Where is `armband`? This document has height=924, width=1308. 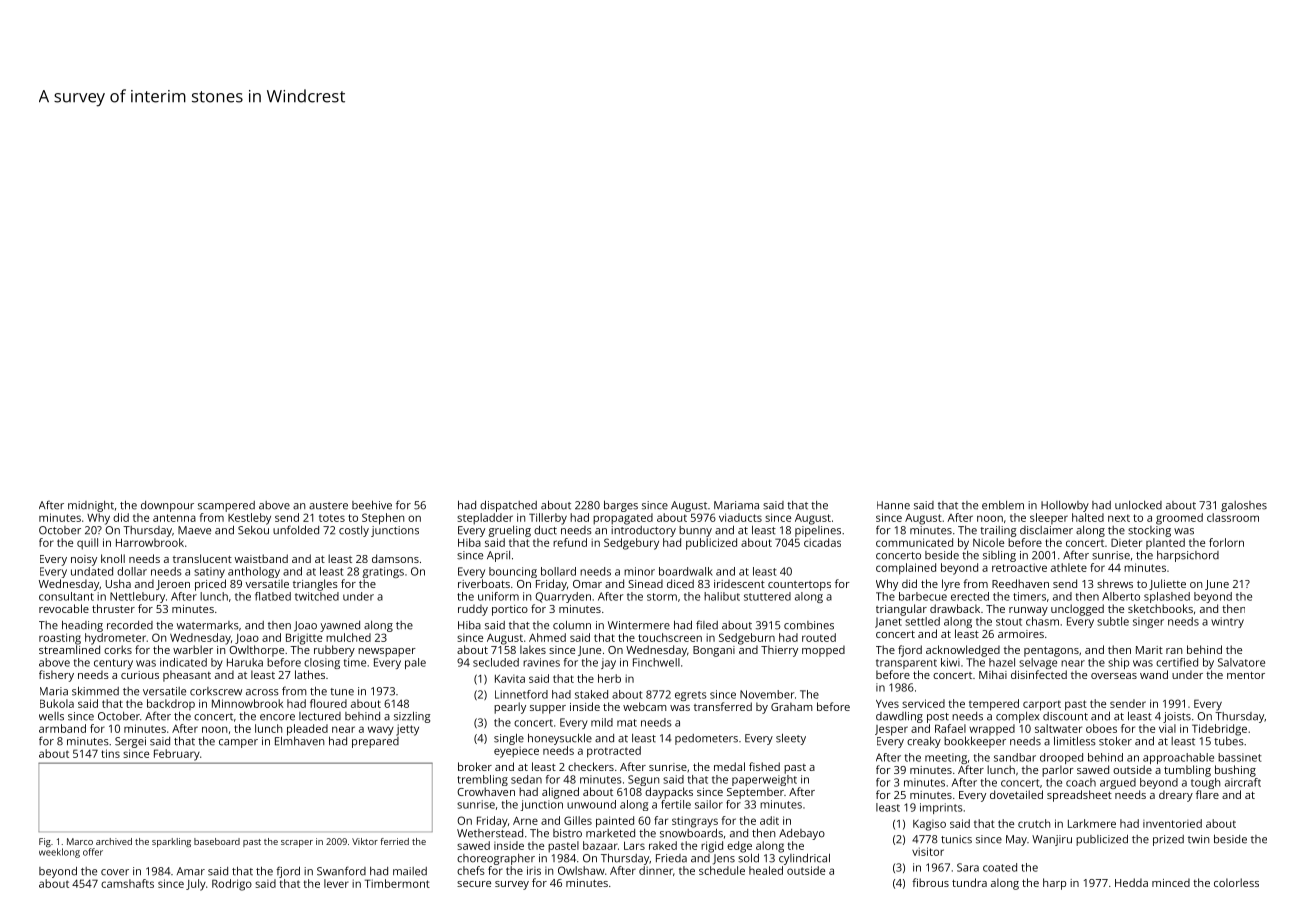
armband is located at coordinates (62, 728).
